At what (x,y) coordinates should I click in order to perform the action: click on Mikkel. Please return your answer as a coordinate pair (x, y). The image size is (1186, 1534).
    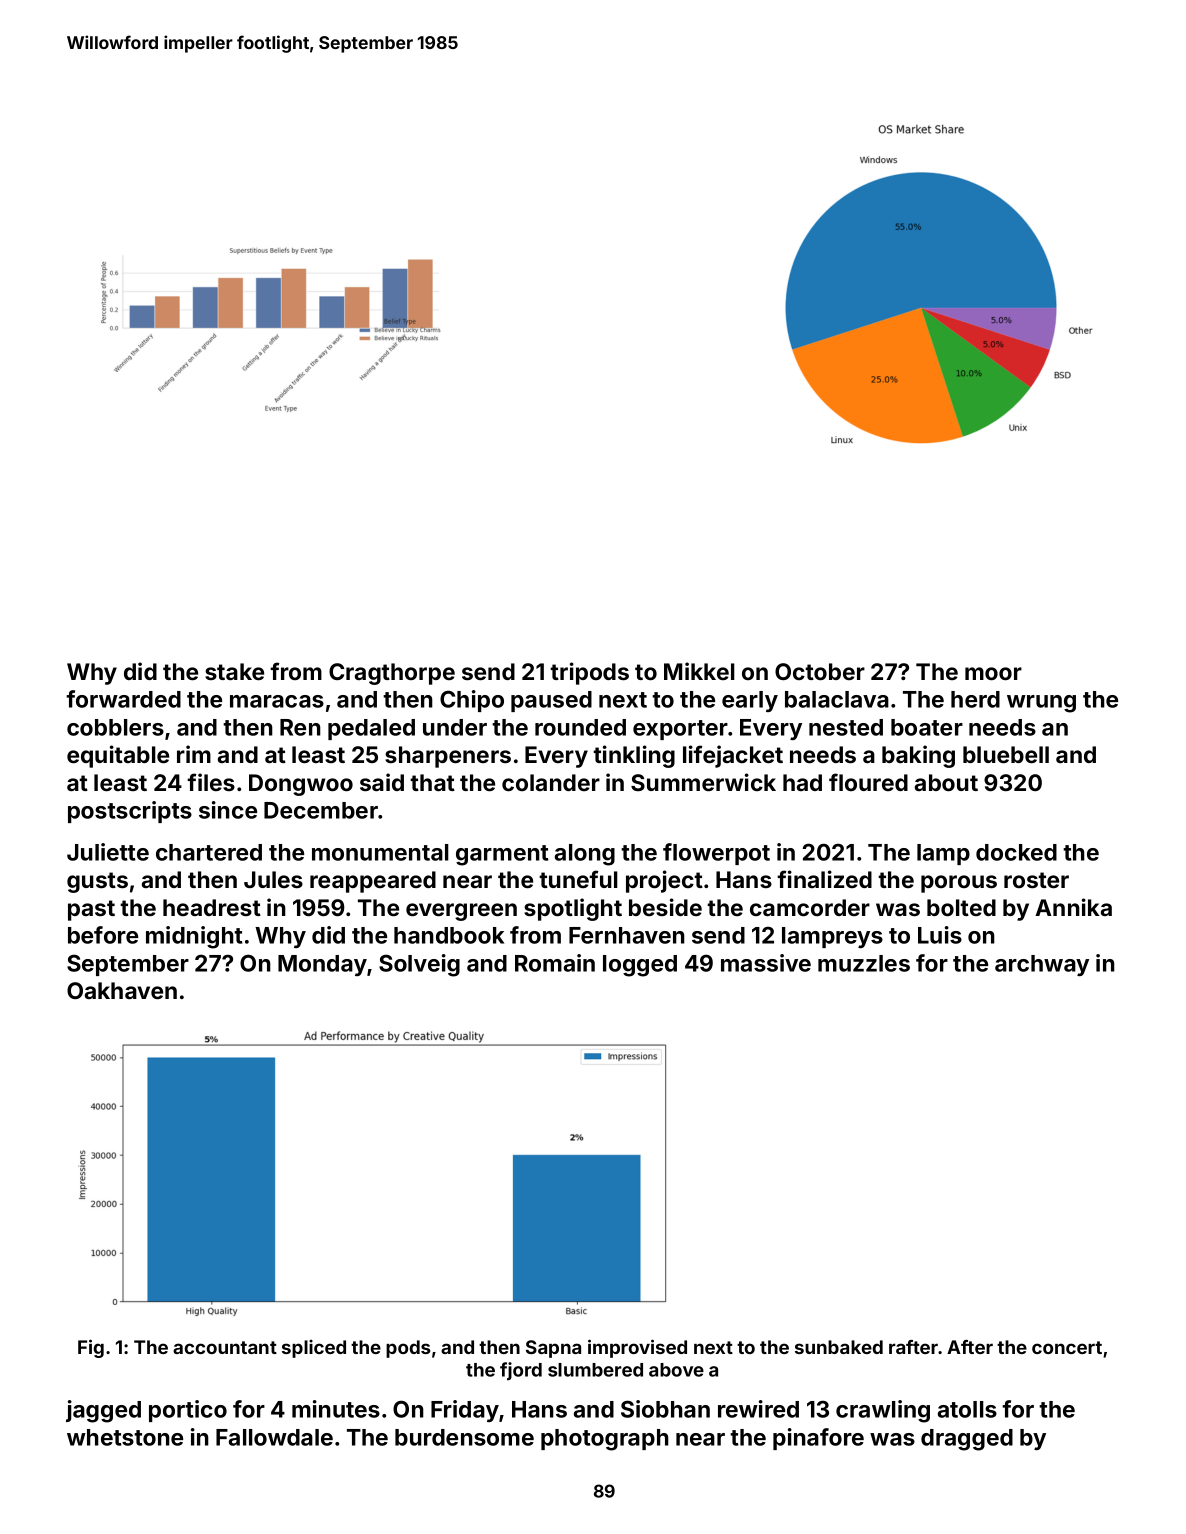
    Looking at the image, I should click on (699, 671).
